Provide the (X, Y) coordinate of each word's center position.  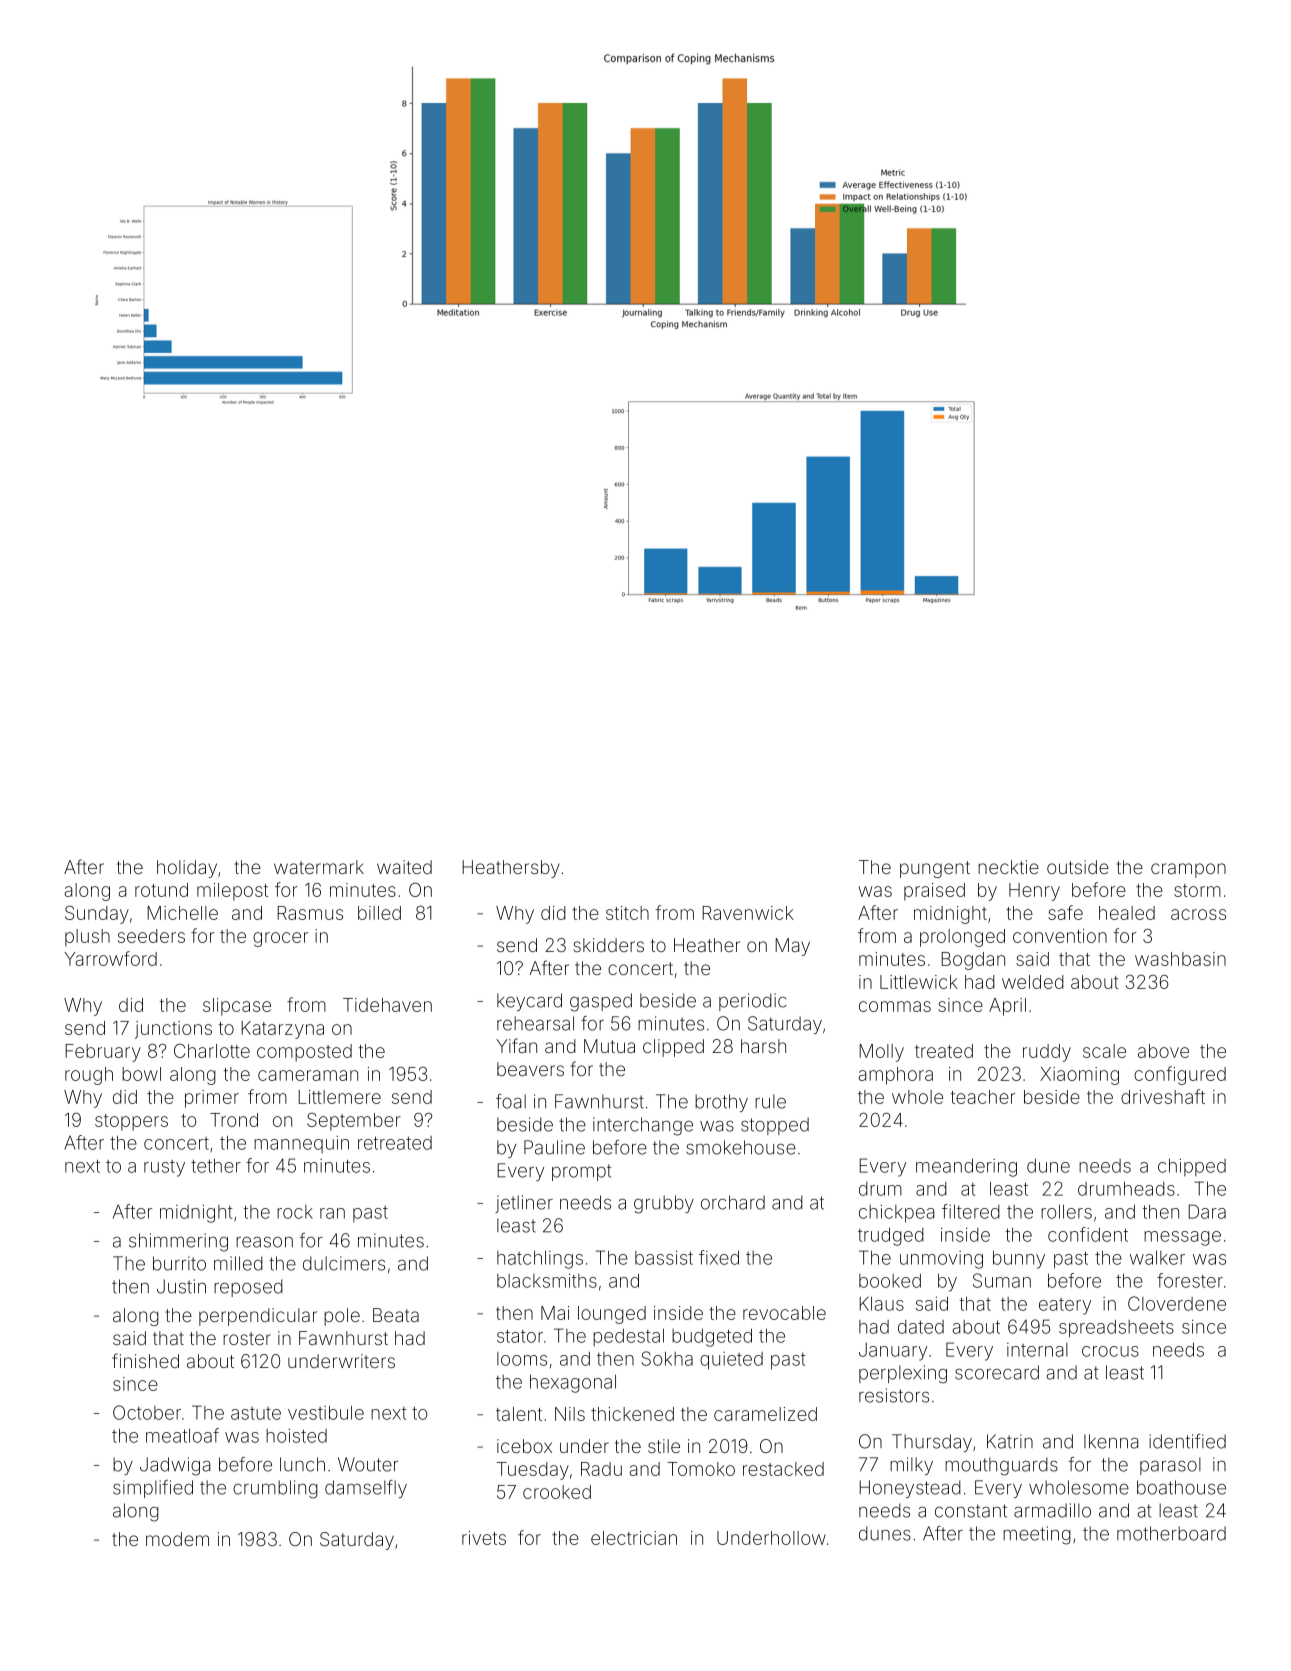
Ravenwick (747, 913)
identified (1187, 1441)
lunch (302, 1464)
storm (1197, 890)
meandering (966, 1167)
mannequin (301, 1144)
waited (404, 867)
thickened (632, 1414)
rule (770, 1101)
